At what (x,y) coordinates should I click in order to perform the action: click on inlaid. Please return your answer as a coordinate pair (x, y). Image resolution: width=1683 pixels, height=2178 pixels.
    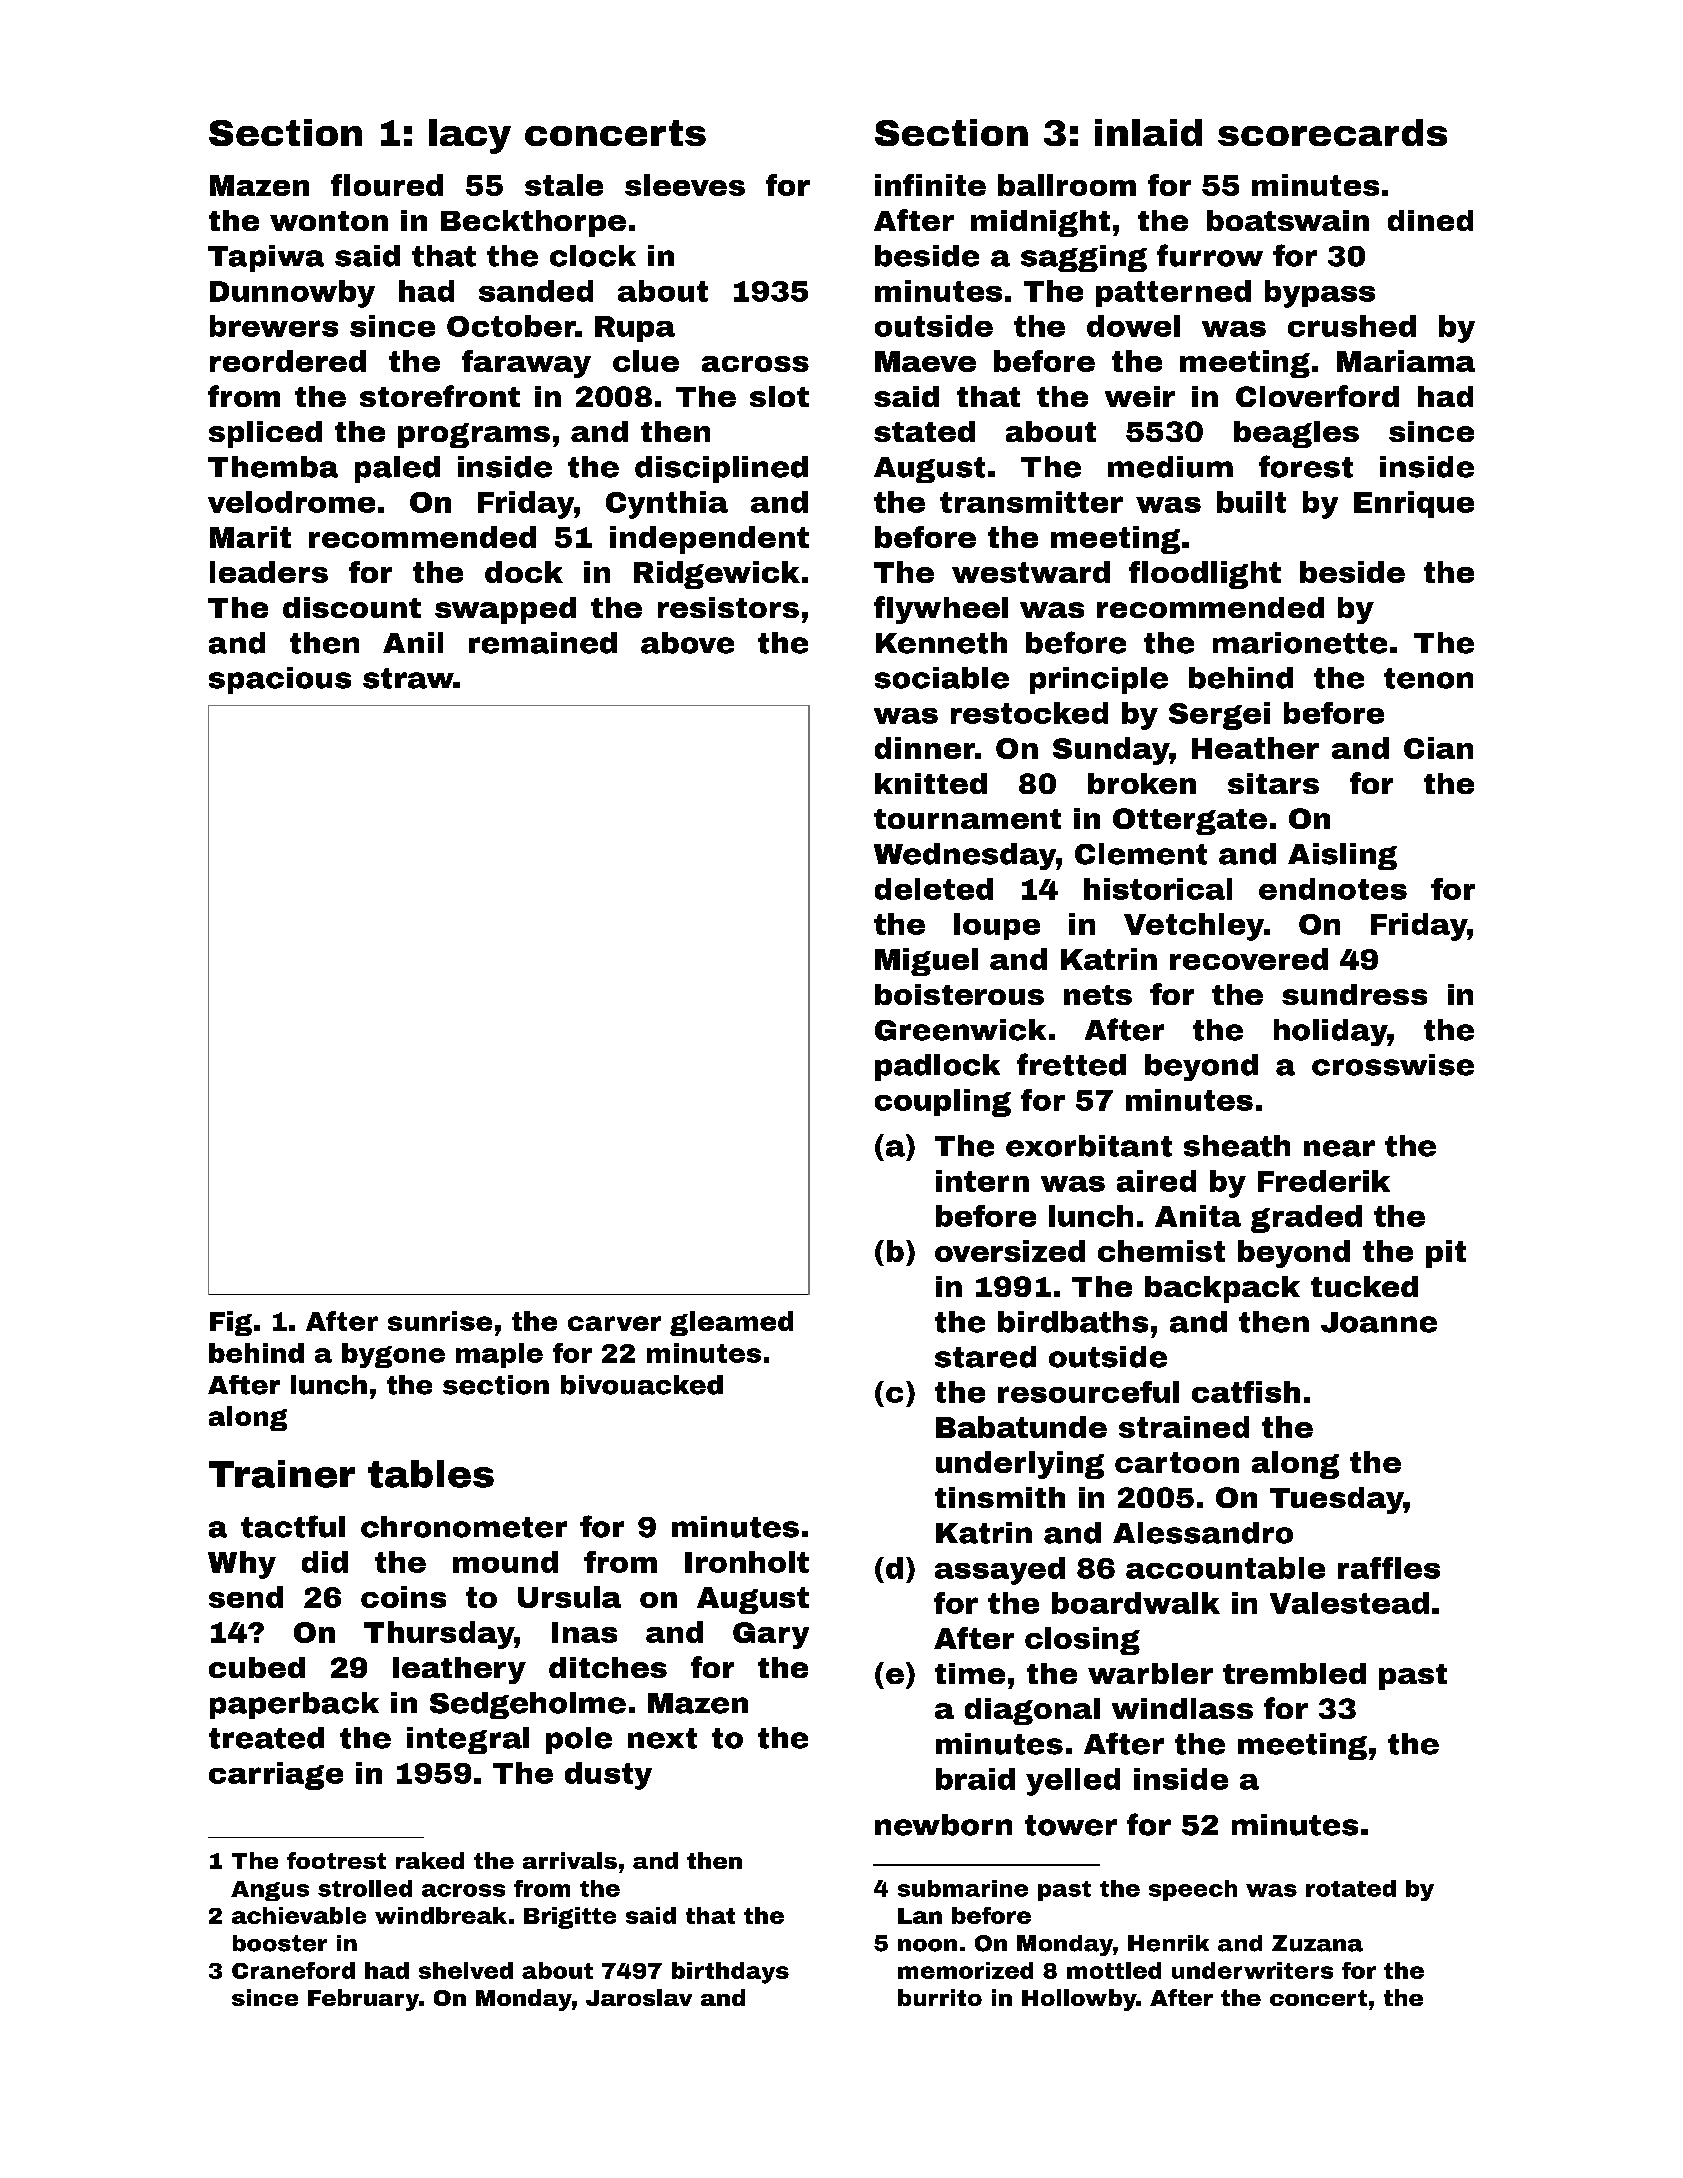
    Looking at the image, I should click on (1148, 132).
